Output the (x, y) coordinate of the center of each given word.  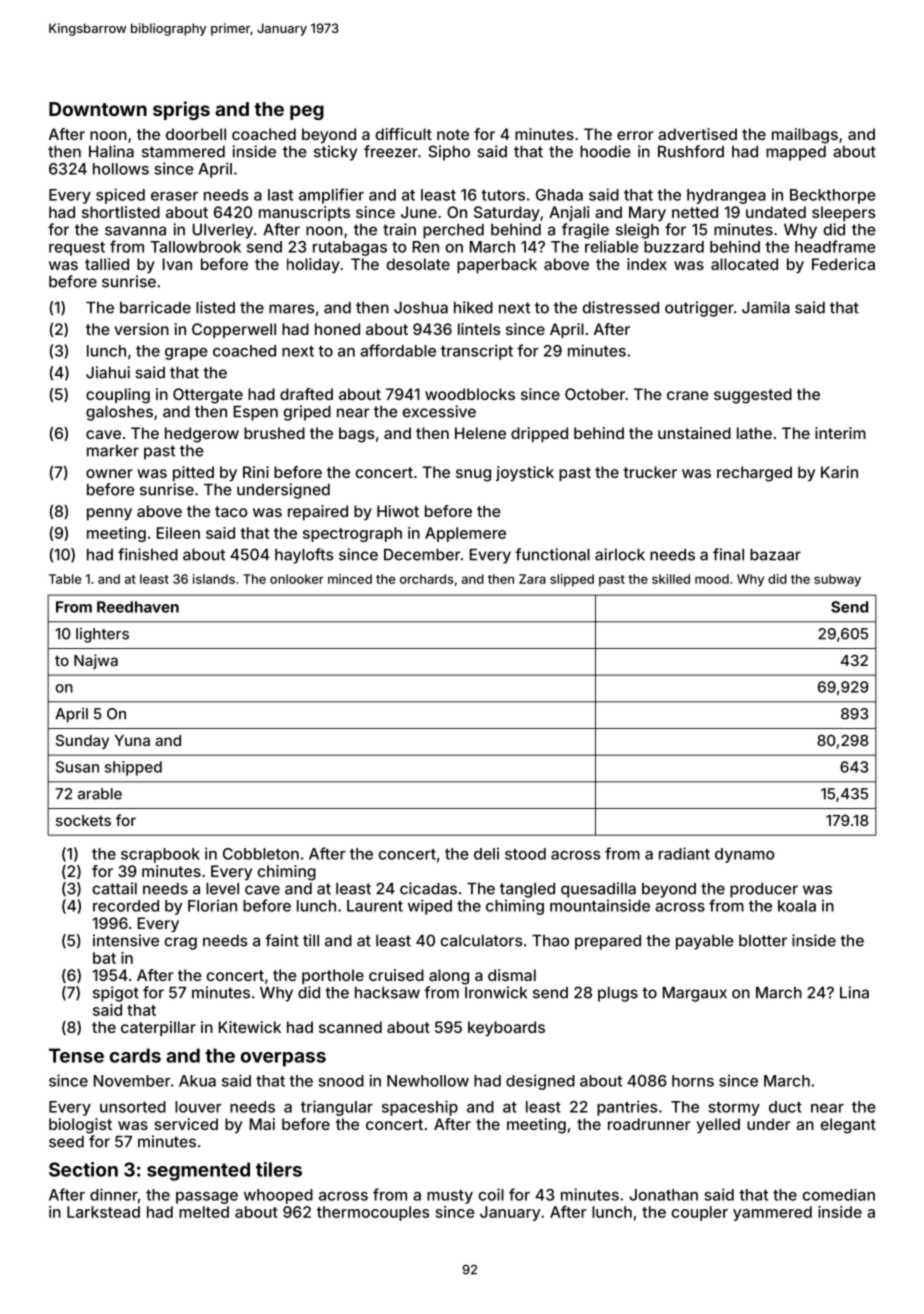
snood (341, 1081)
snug (473, 475)
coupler (699, 1213)
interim (840, 433)
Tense (76, 1055)
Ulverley (223, 231)
